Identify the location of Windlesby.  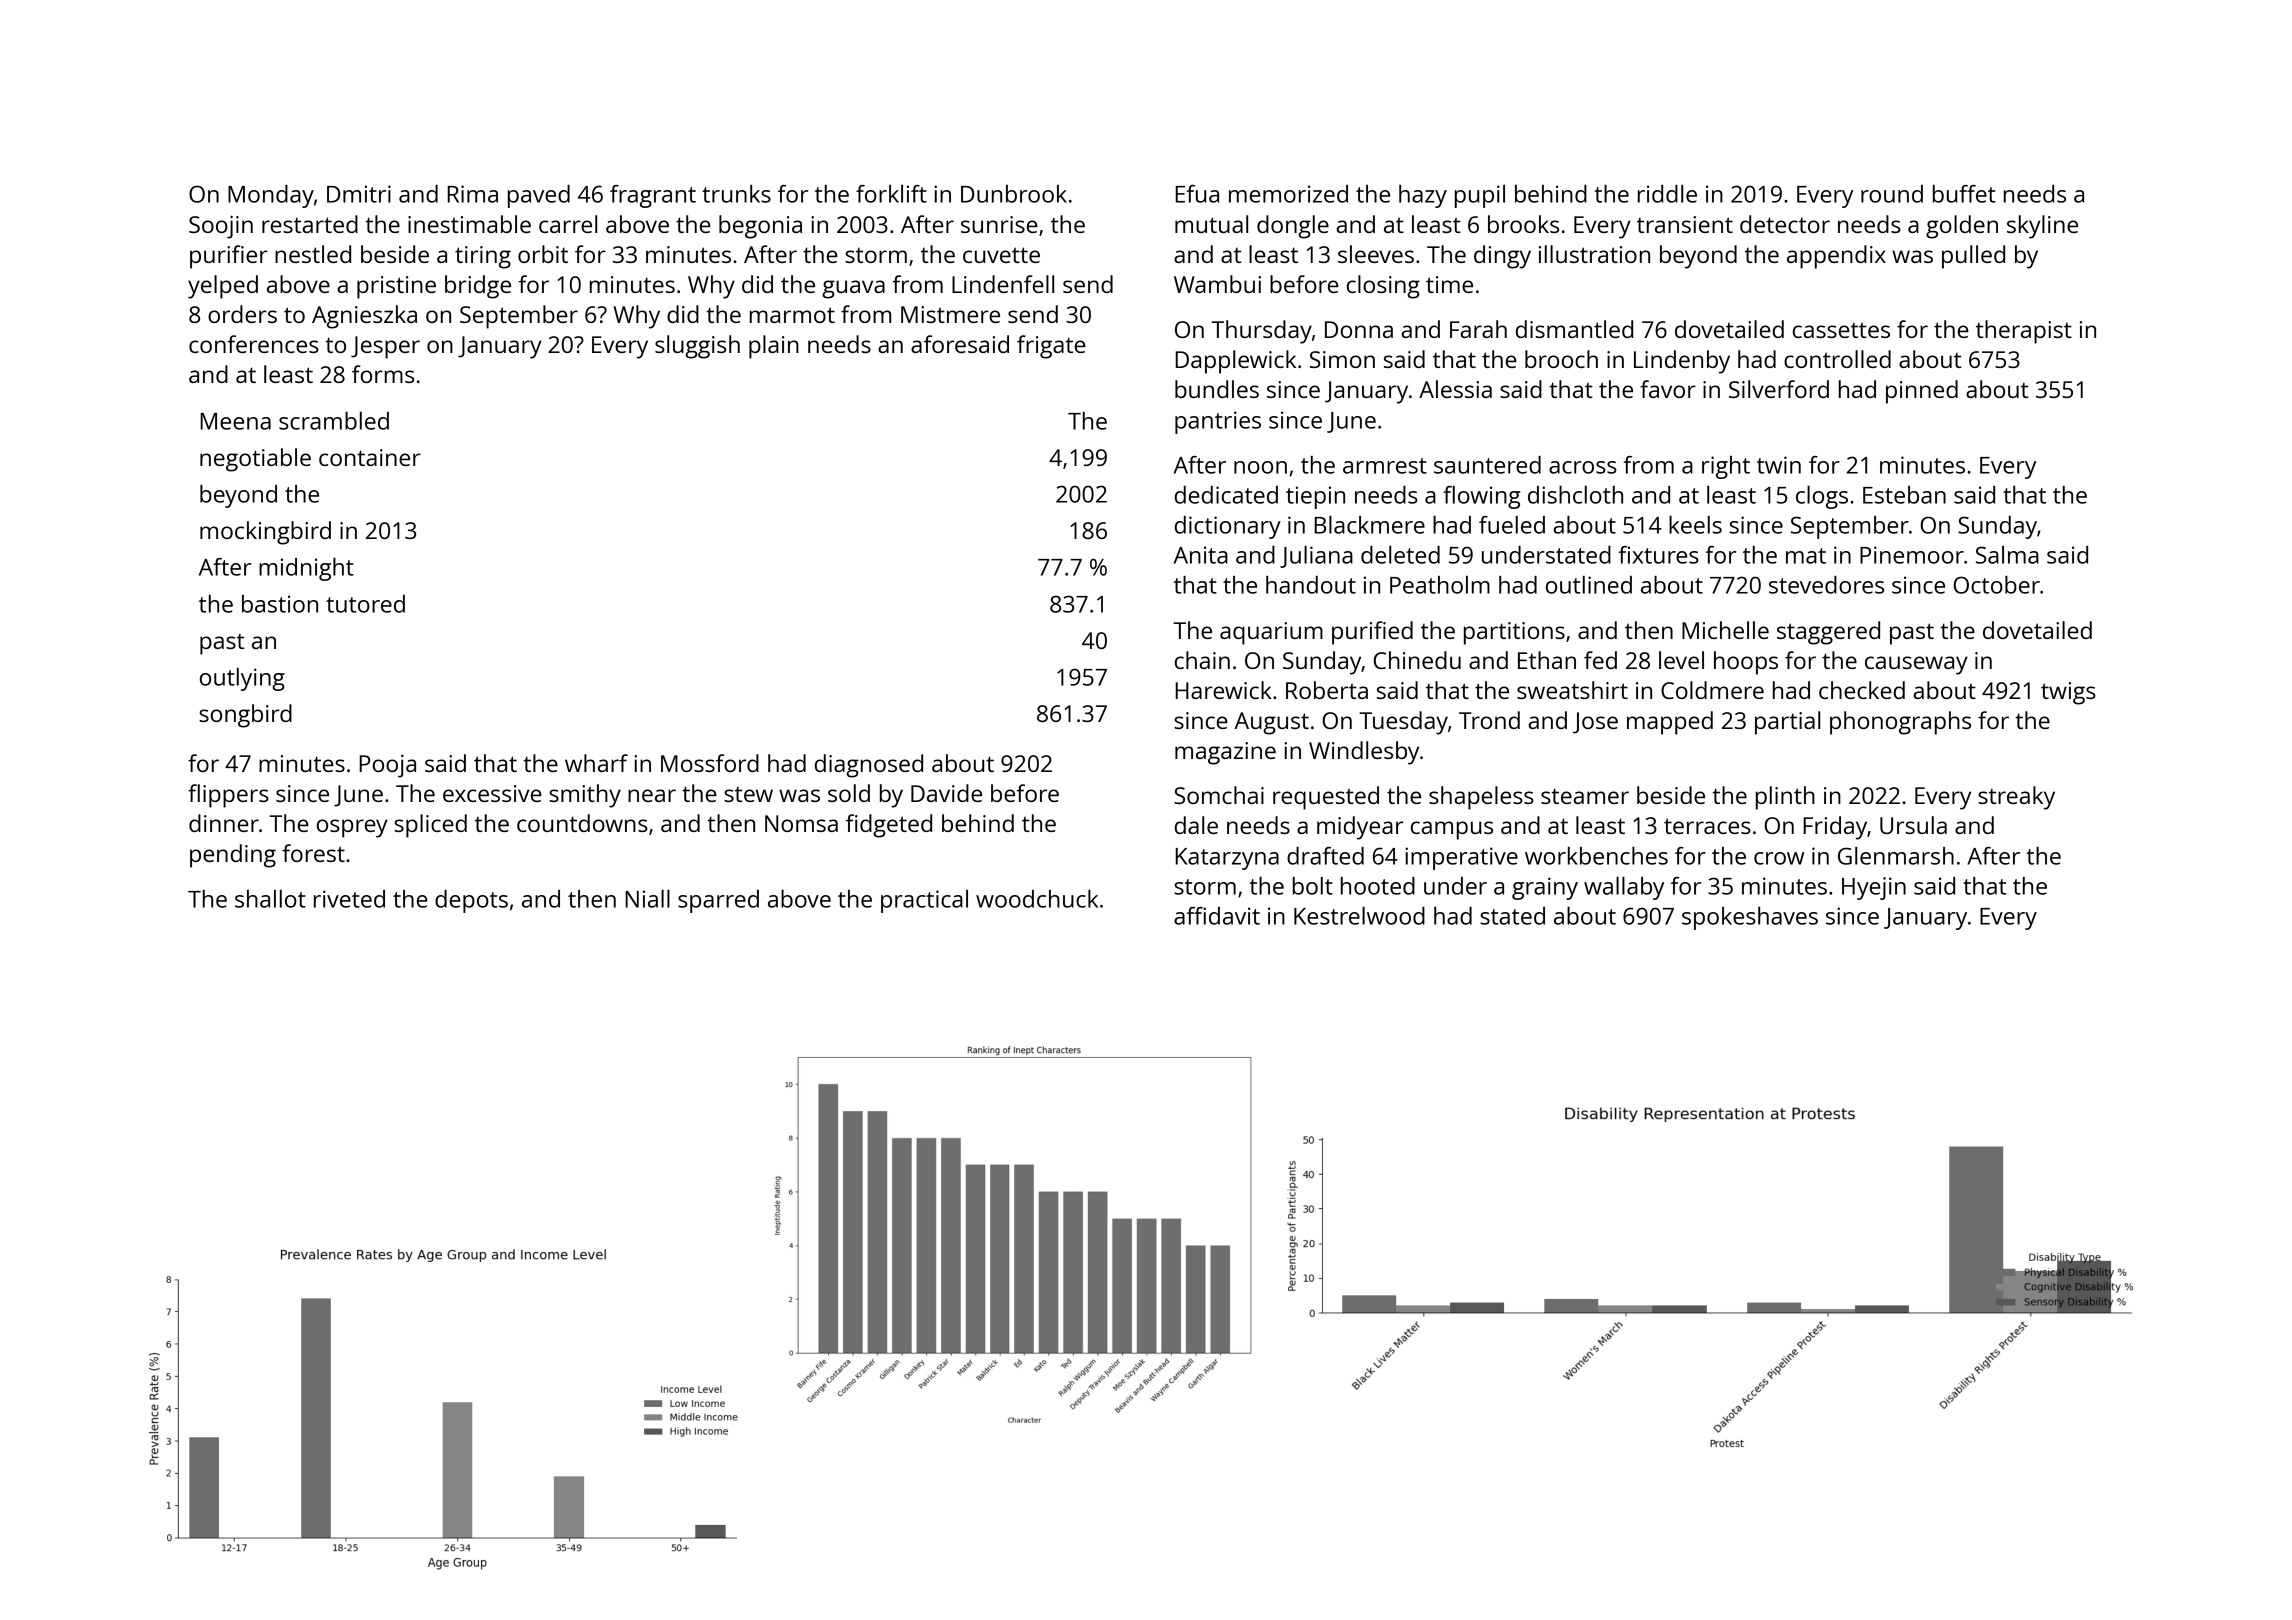
(1364, 753).
